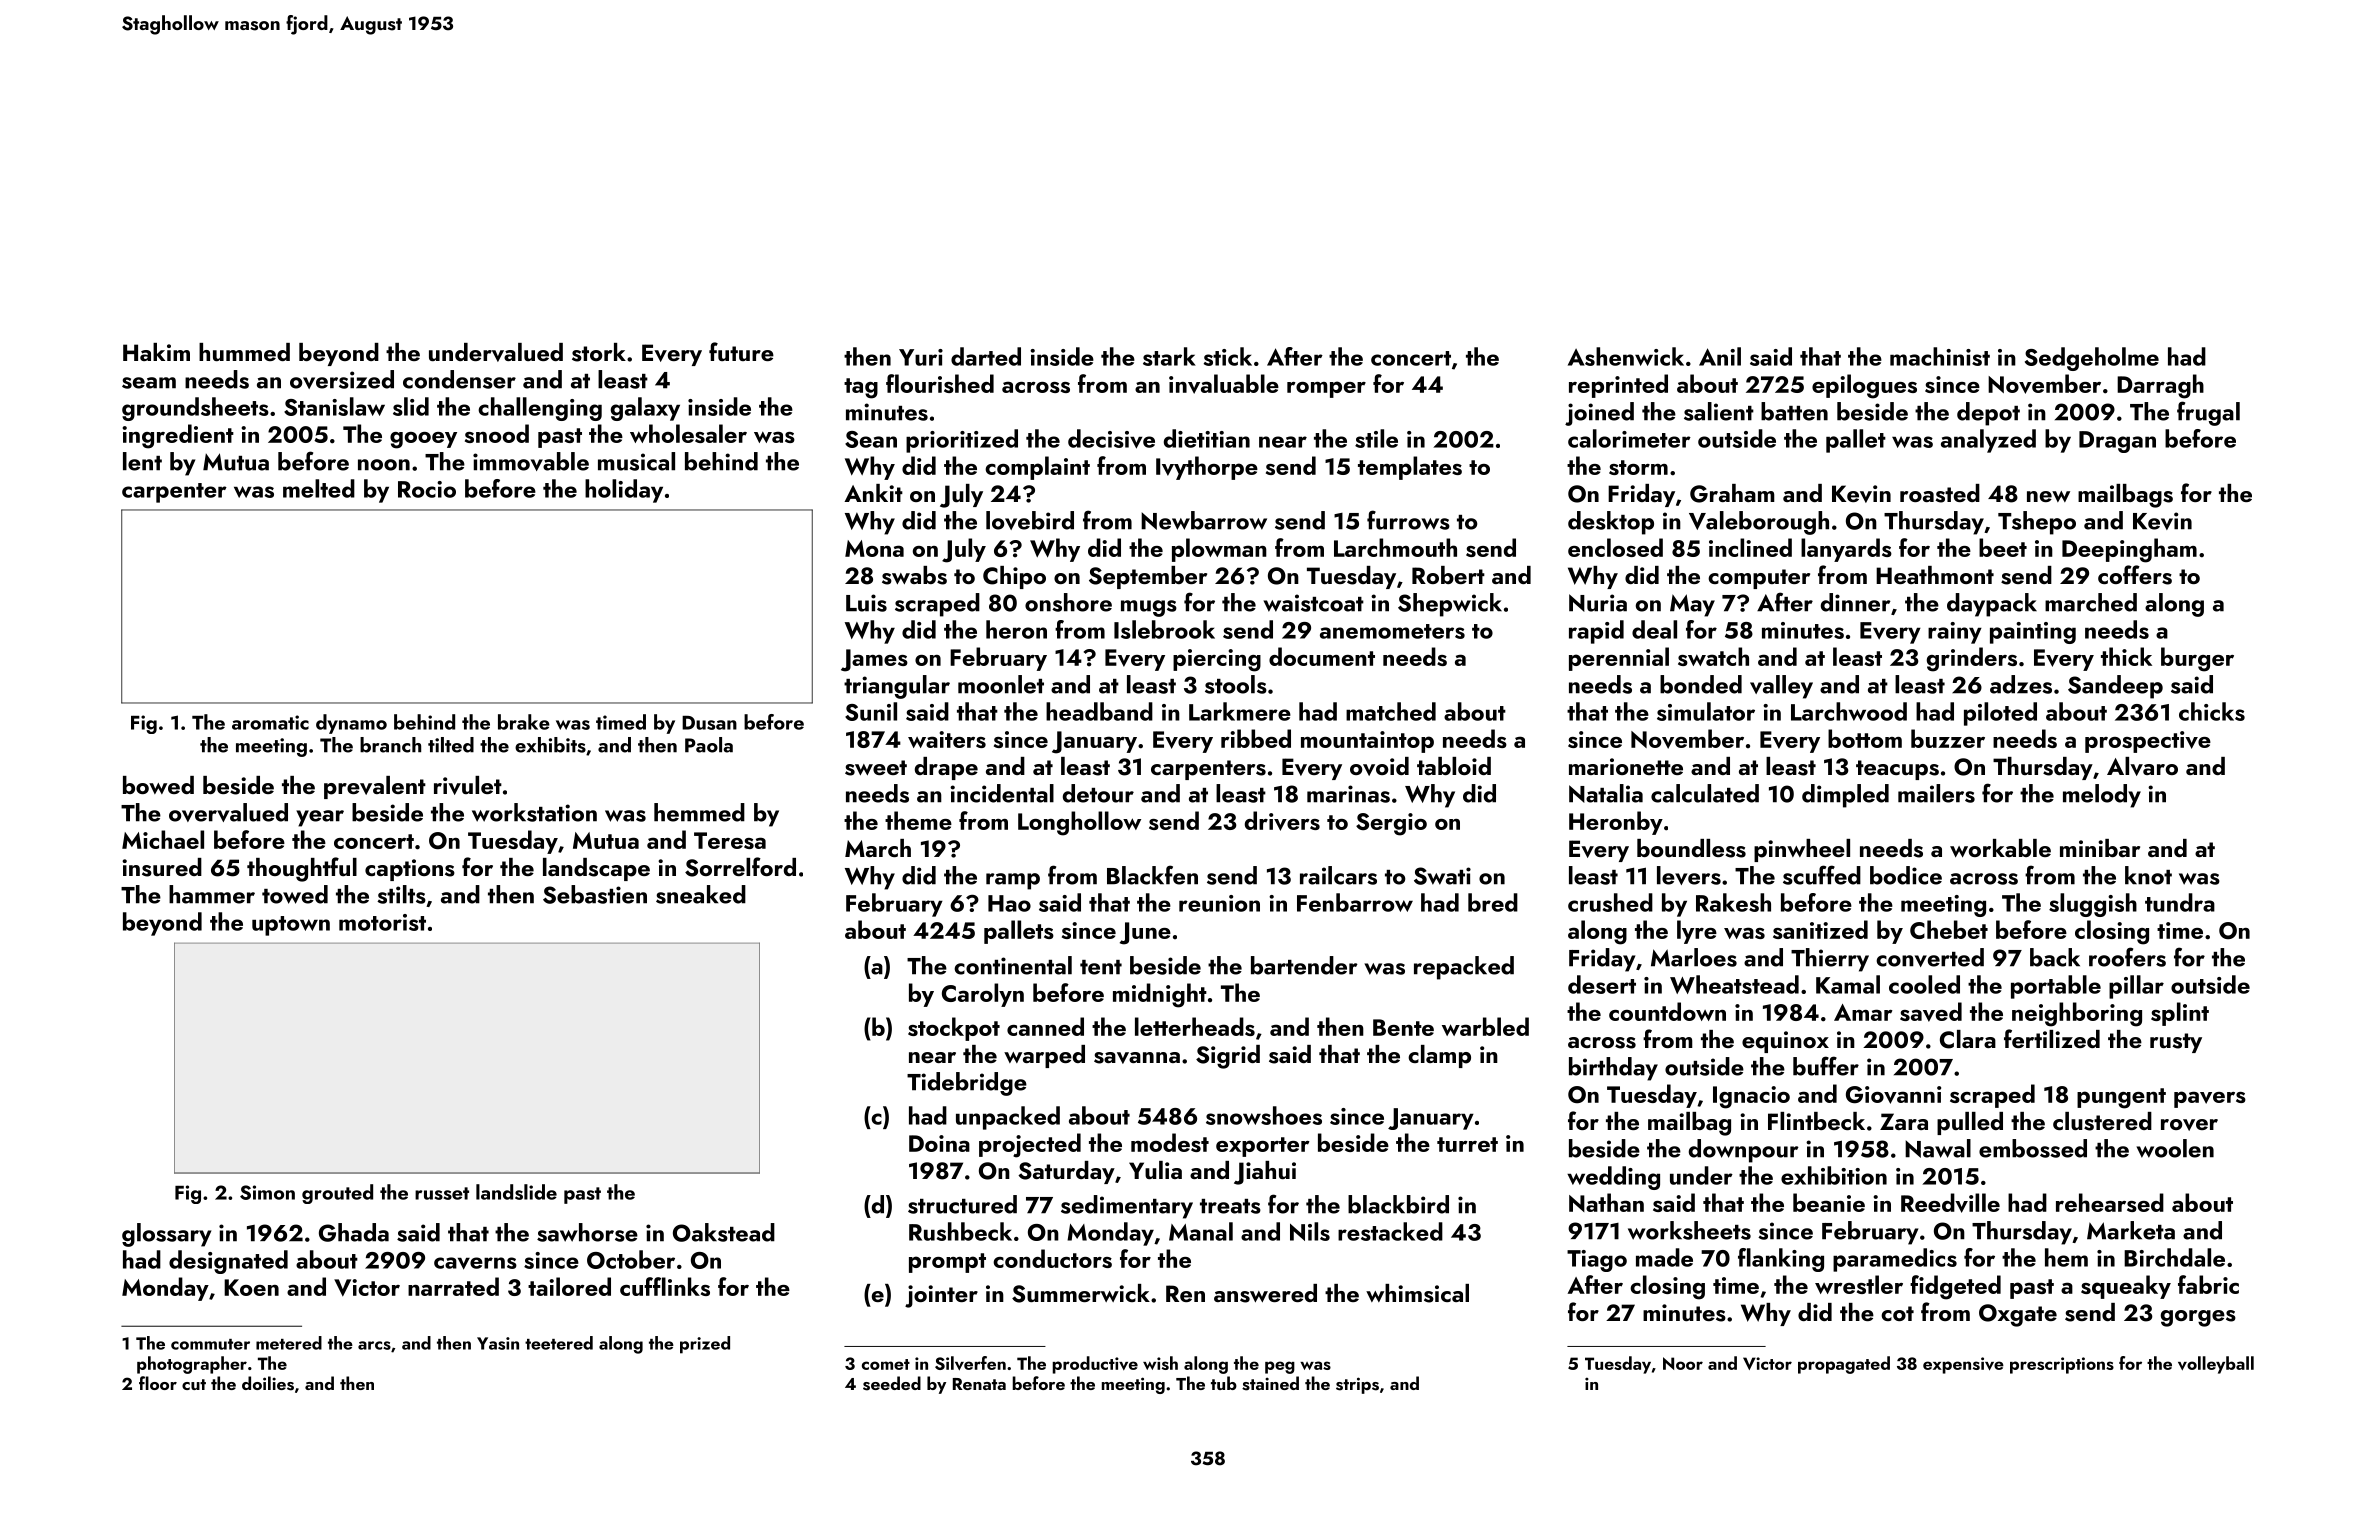  Describe the element at coordinates (1357, 1385) in the screenshot. I see `strips` at that location.
